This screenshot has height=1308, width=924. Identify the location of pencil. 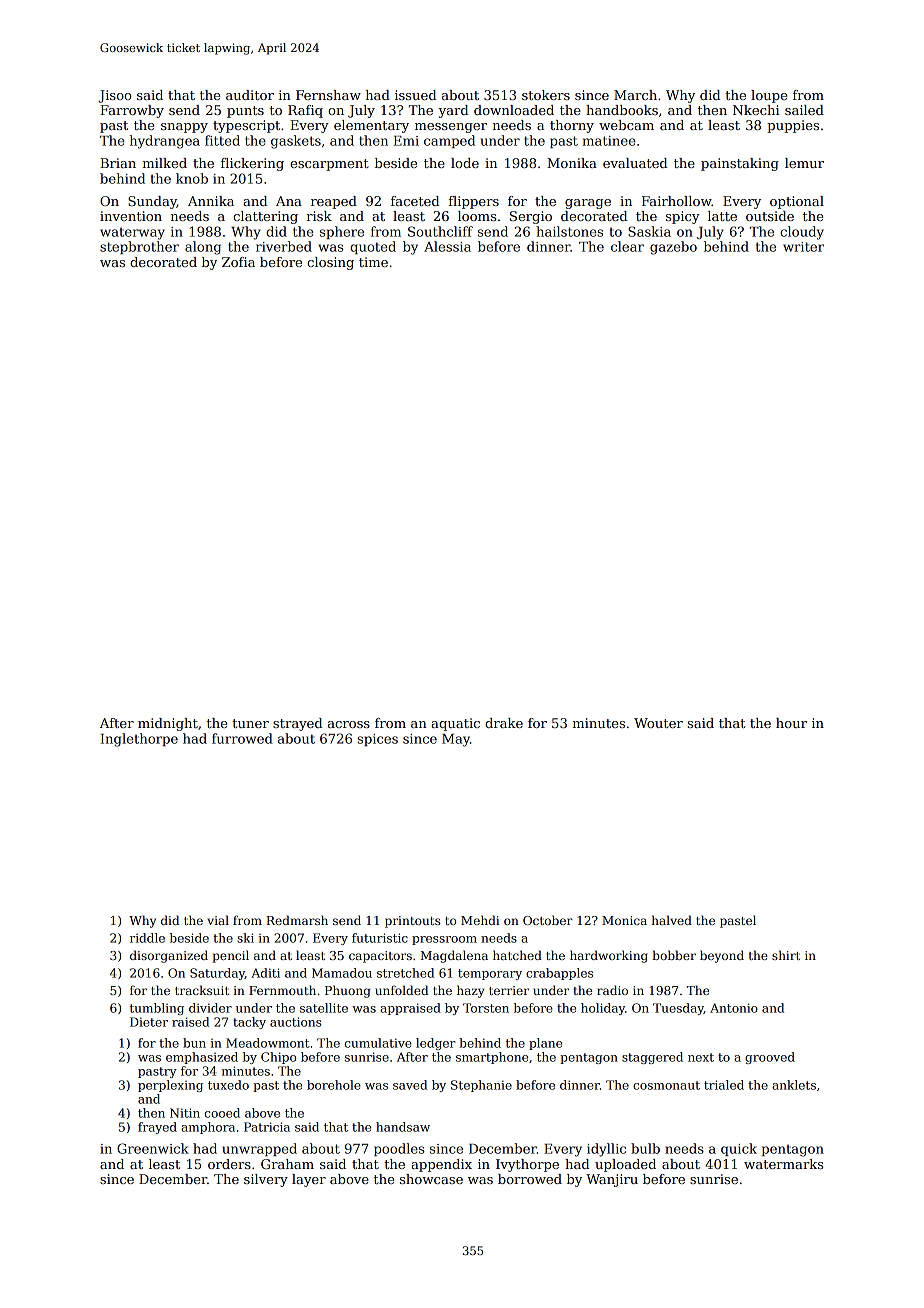
(231, 956).
